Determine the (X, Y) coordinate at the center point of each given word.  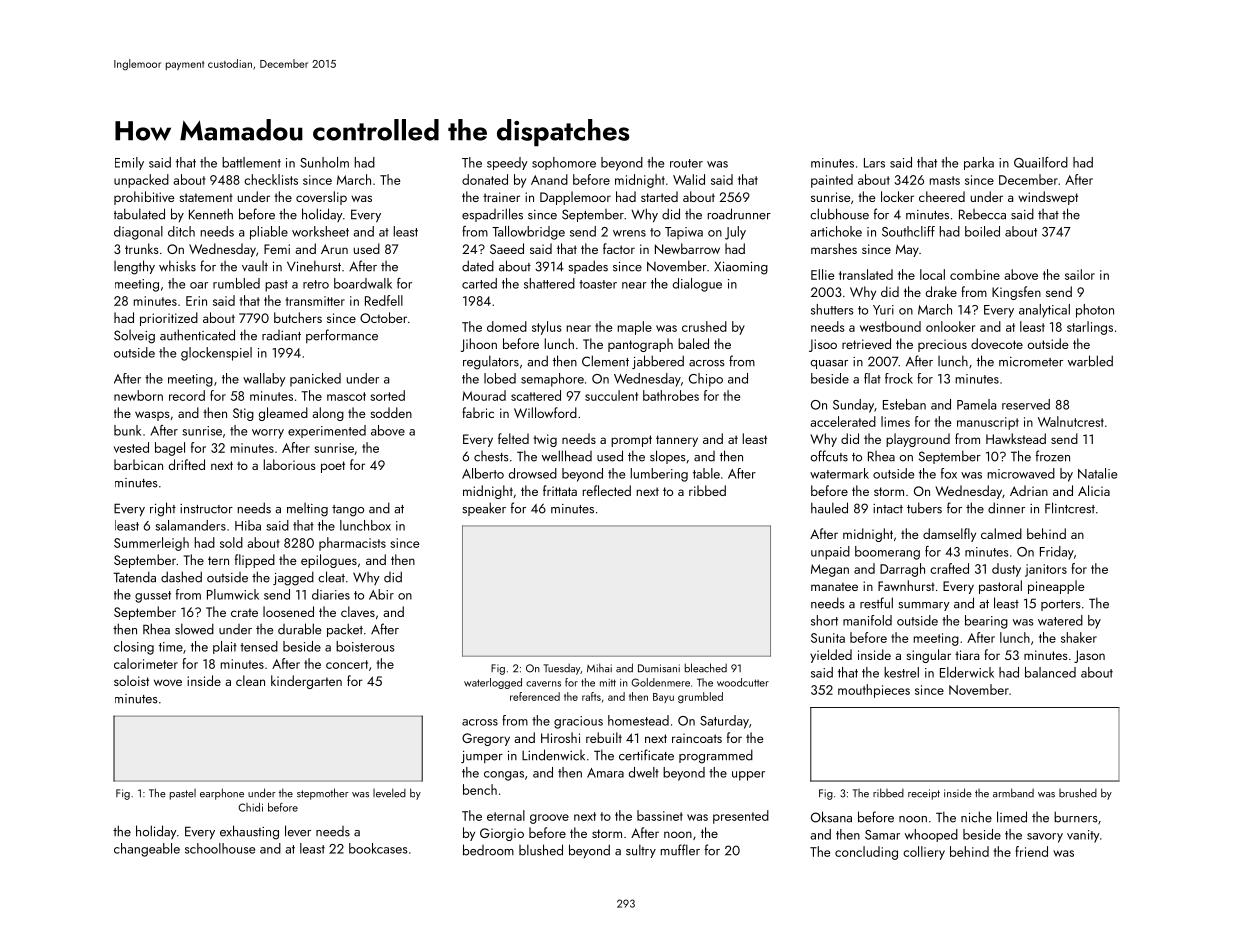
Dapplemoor (575, 198)
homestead (638, 720)
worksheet (320, 231)
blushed (541, 850)
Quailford (1041, 162)
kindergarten (306, 682)
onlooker (950, 326)
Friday (1057, 553)
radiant (281, 335)
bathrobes (671, 395)
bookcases (378, 848)
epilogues (329, 561)
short (824, 620)
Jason (1089, 656)
